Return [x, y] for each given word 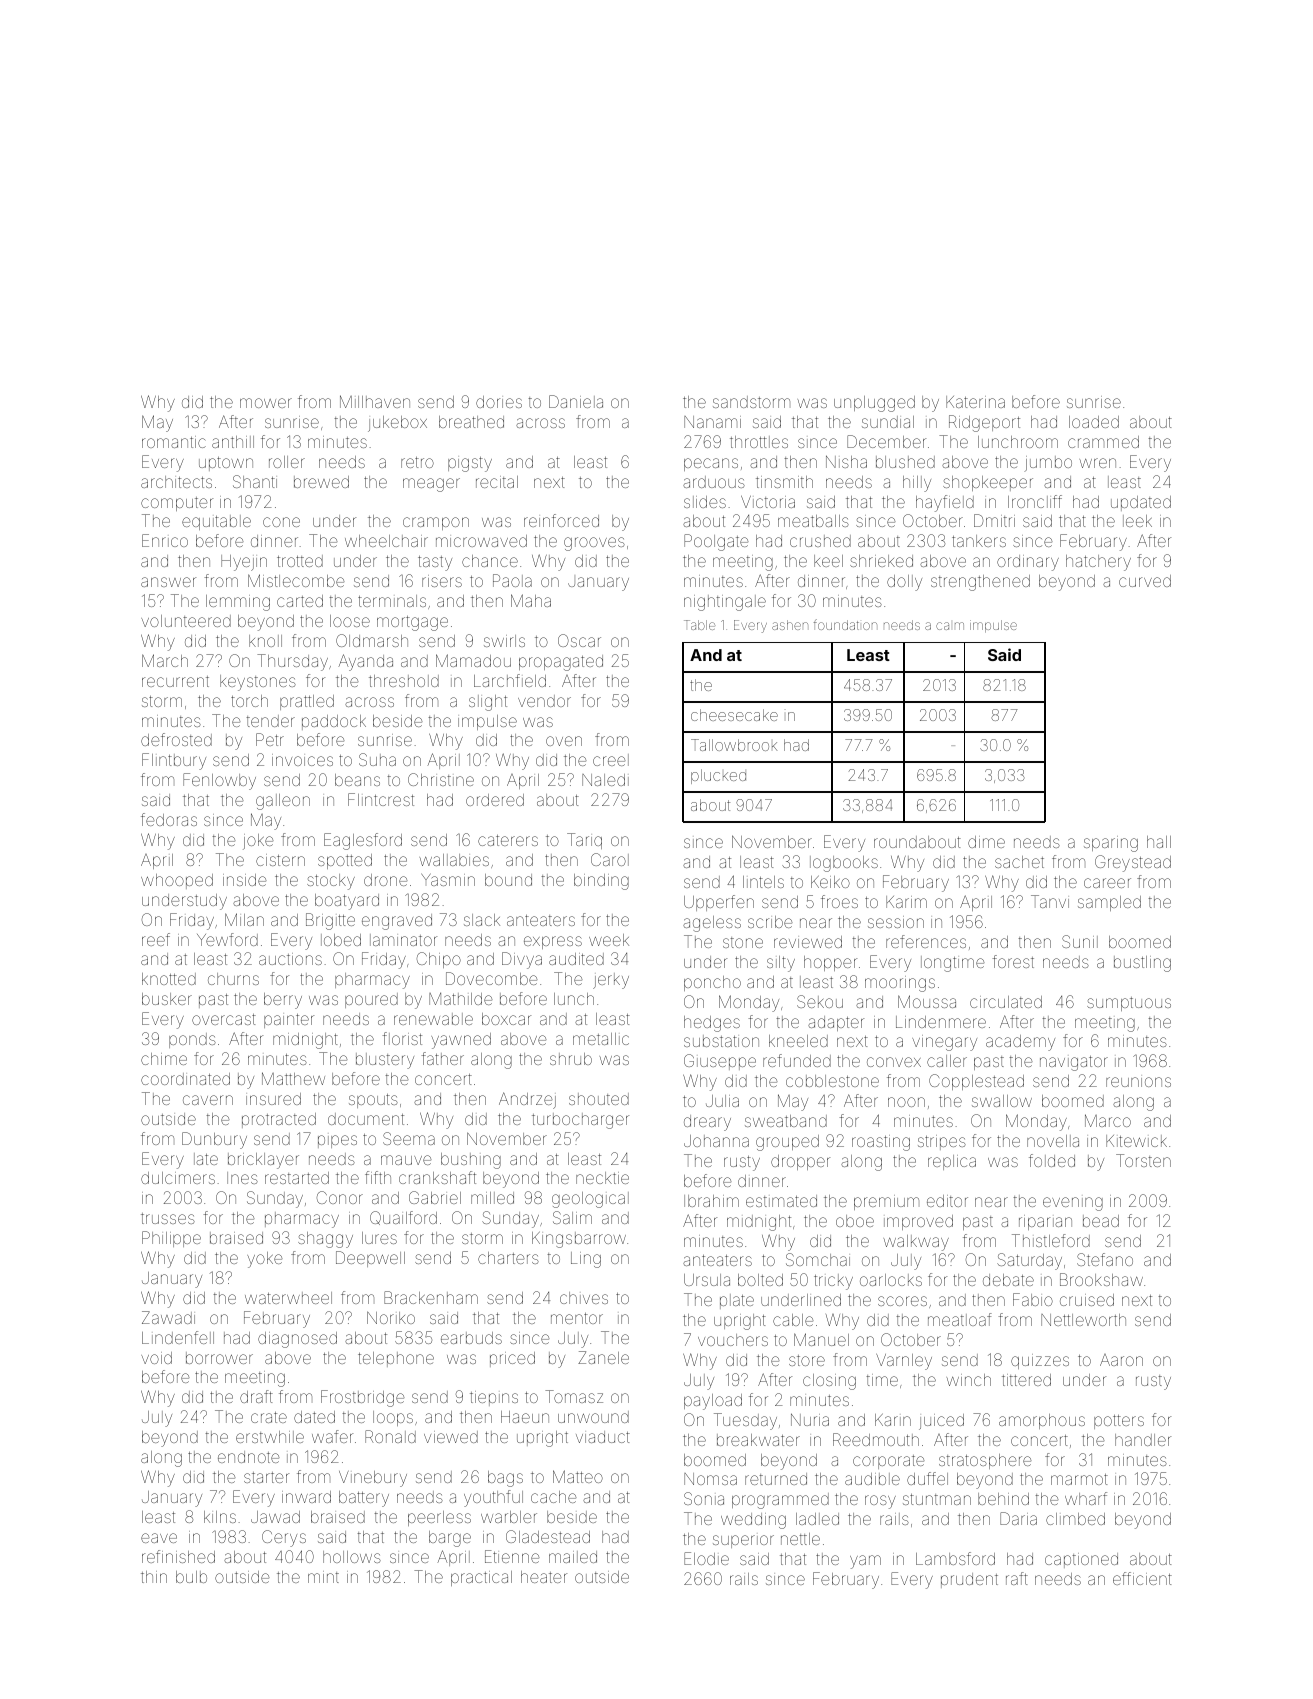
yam [865, 1562]
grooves [594, 544]
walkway [916, 1243]
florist [402, 1038]
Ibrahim [711, 1201]
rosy [880, 1502]
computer [177, 504]
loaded [1094, 422]
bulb [191, 1577]
